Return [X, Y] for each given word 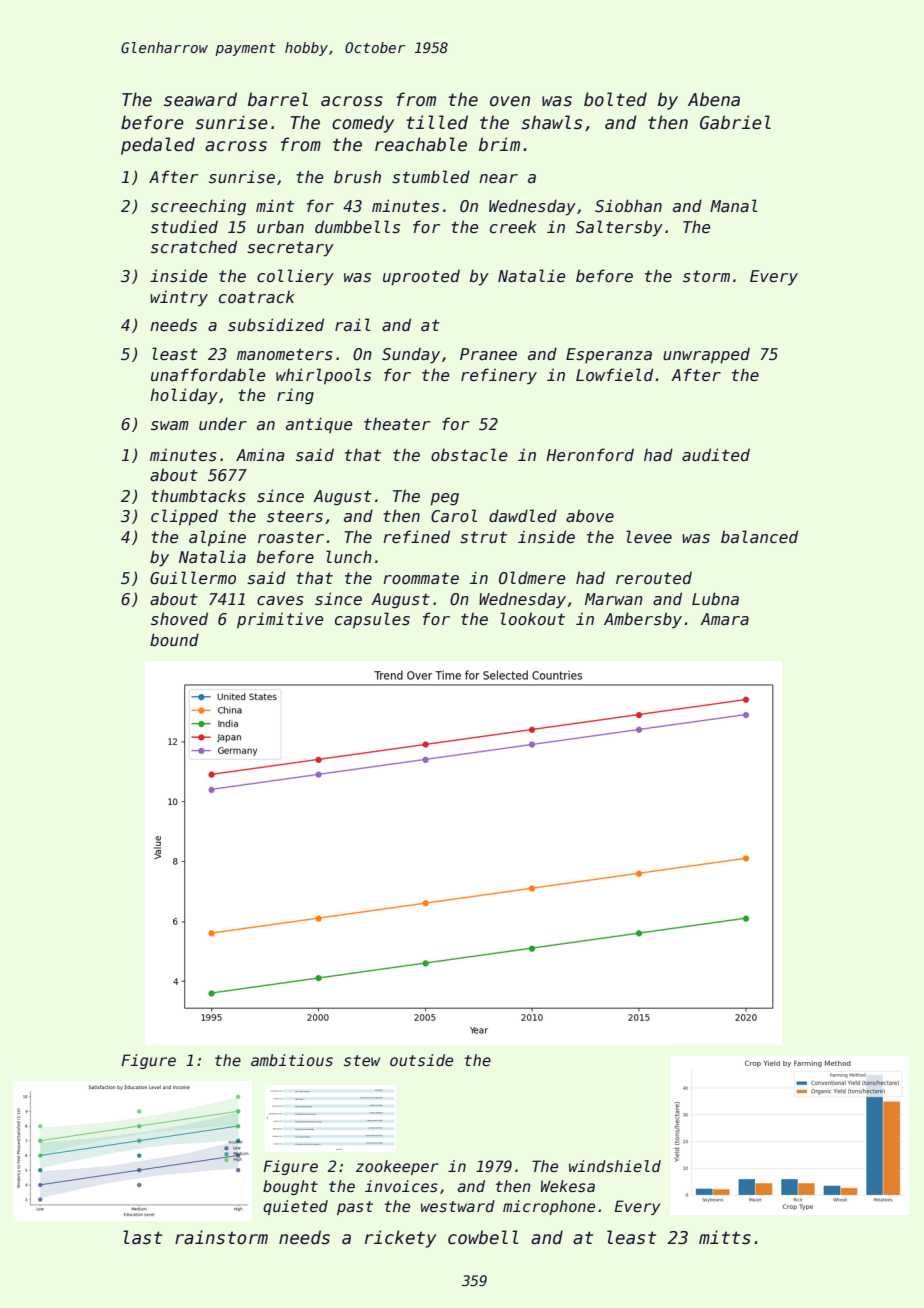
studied [184, 227]
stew [362, 1060]
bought [290, 1187]
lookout [533, 618]
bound [174, 639]
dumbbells [357, 227]
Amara [724, 619]
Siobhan [628, 206]
